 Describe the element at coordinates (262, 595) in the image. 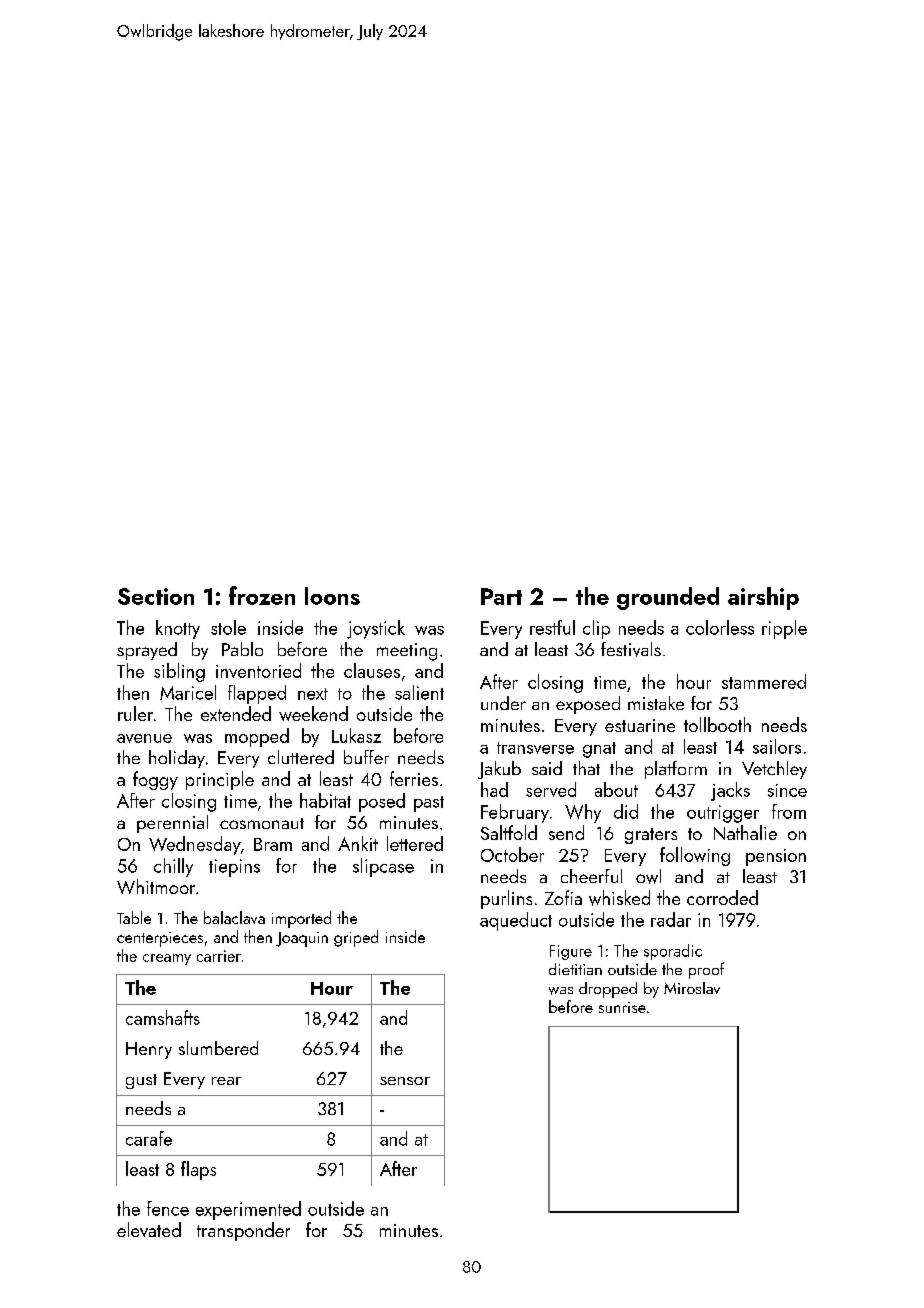

I see `frozen` at that location.
